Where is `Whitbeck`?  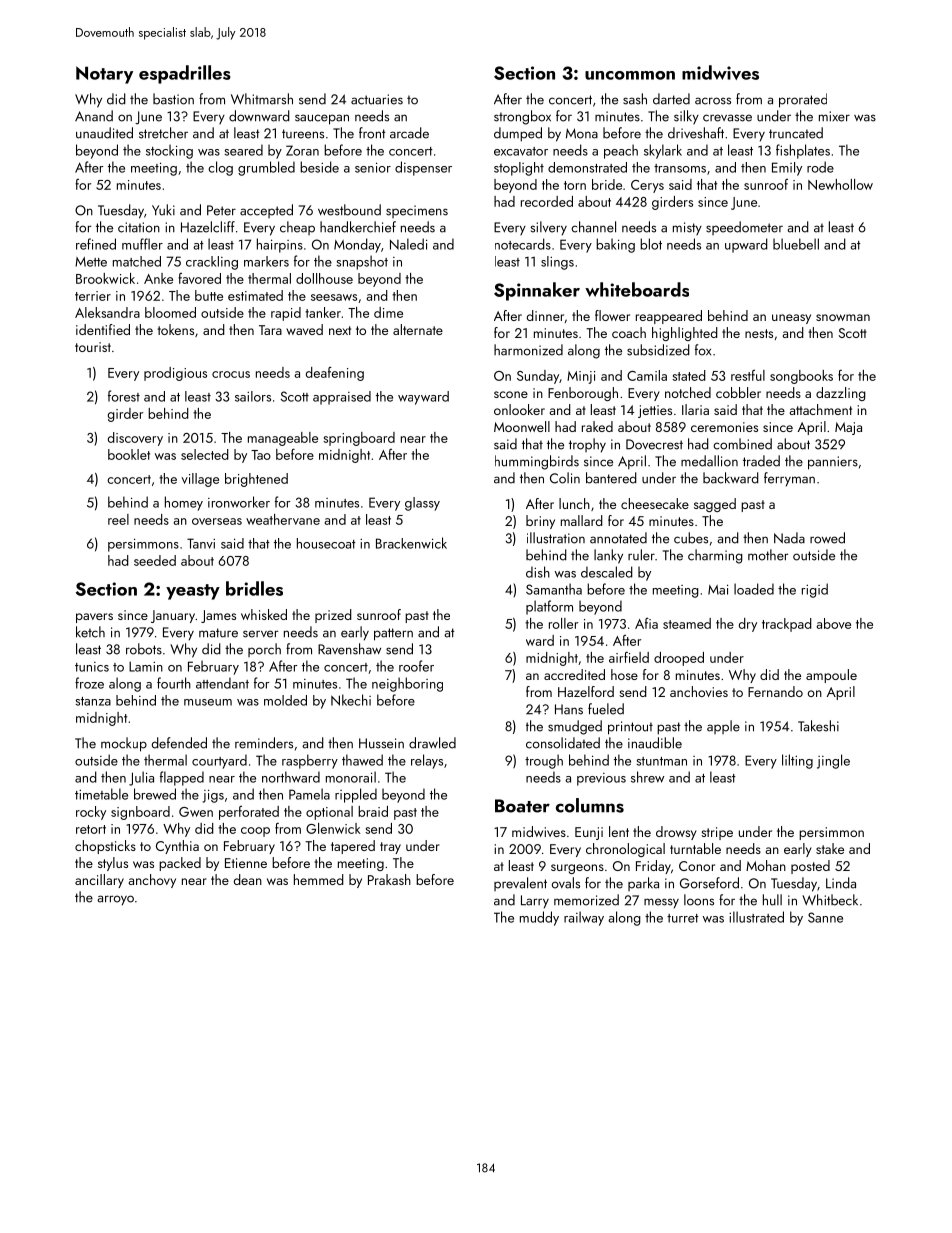
Whitbeck is located at coordinates (830, 900).
